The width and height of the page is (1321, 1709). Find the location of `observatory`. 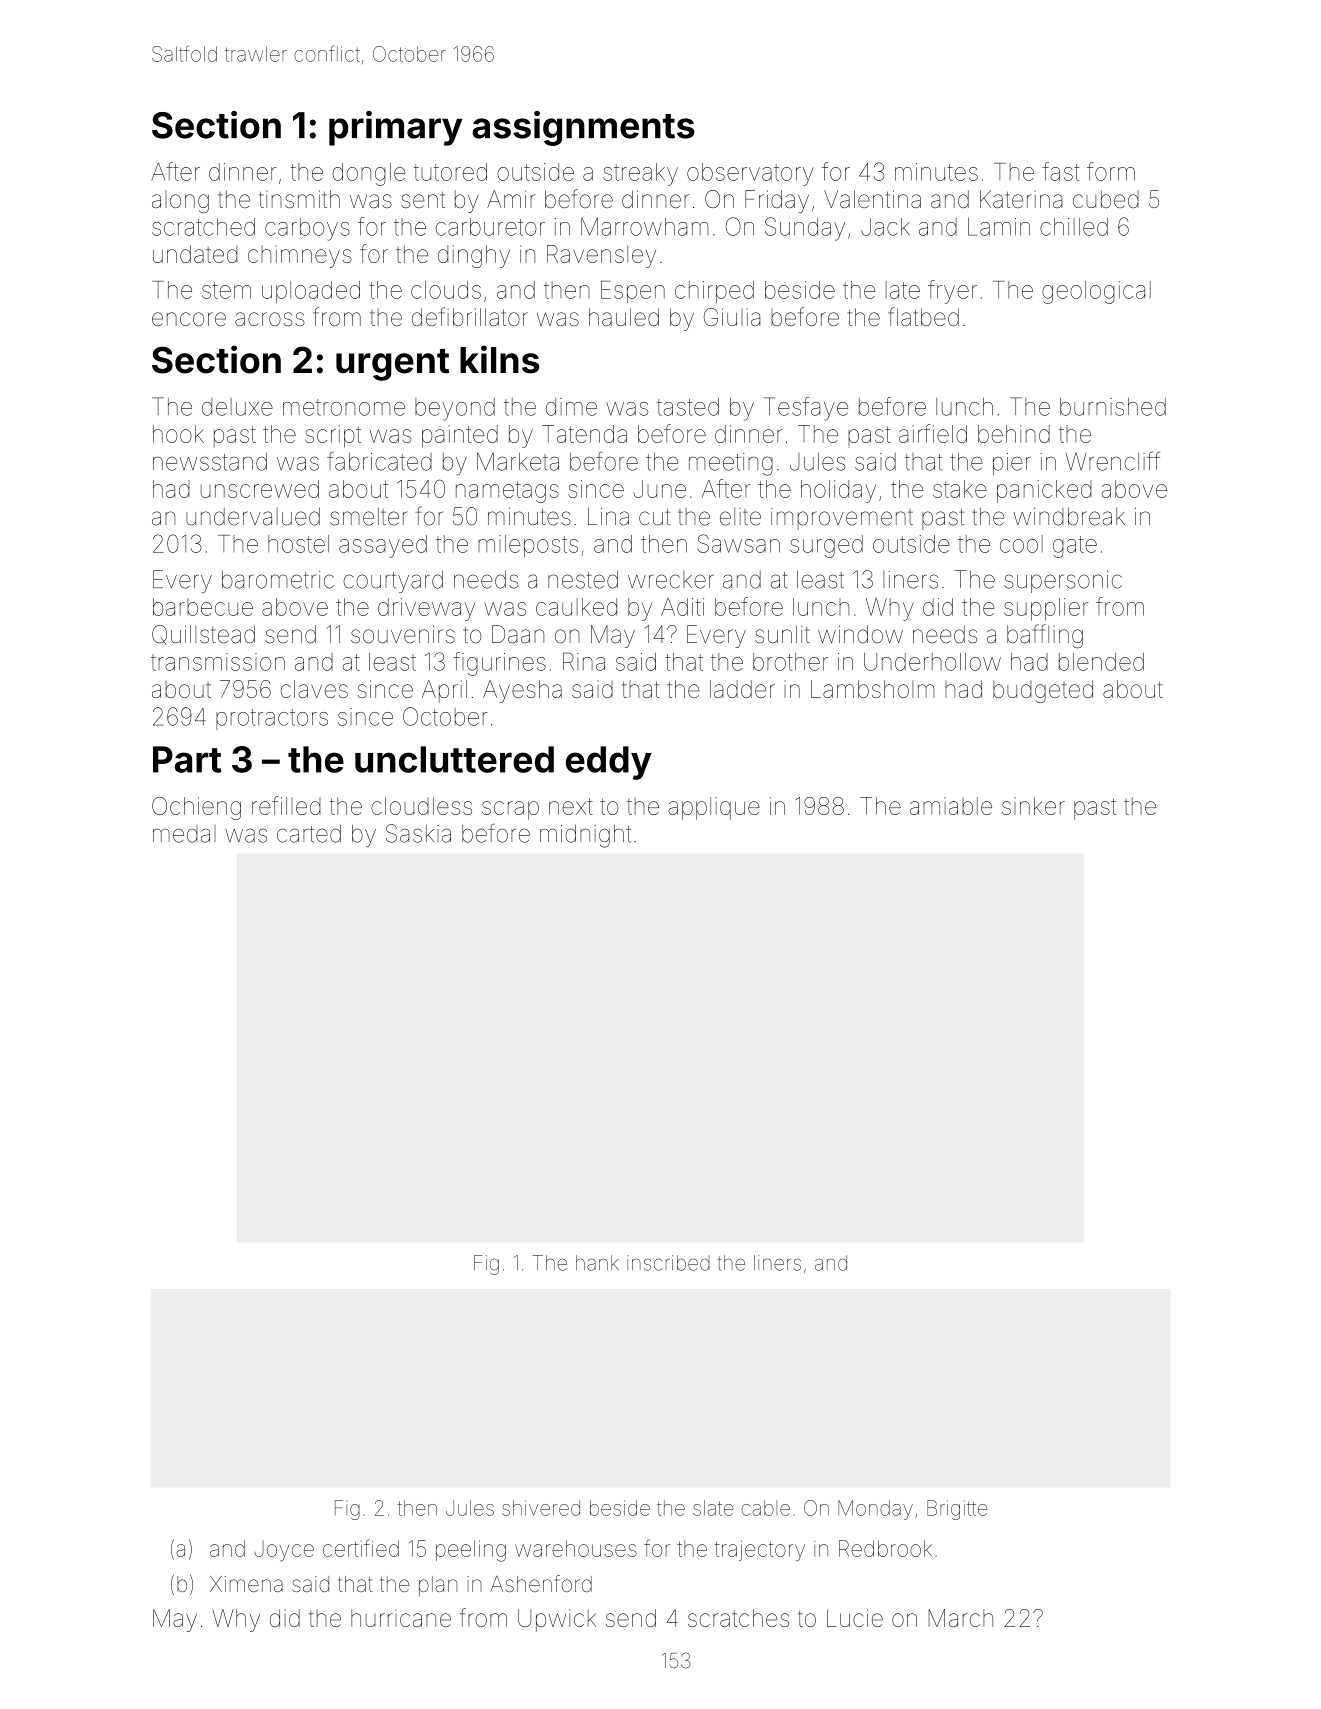

observatory is located at coordinates (750, 174).
